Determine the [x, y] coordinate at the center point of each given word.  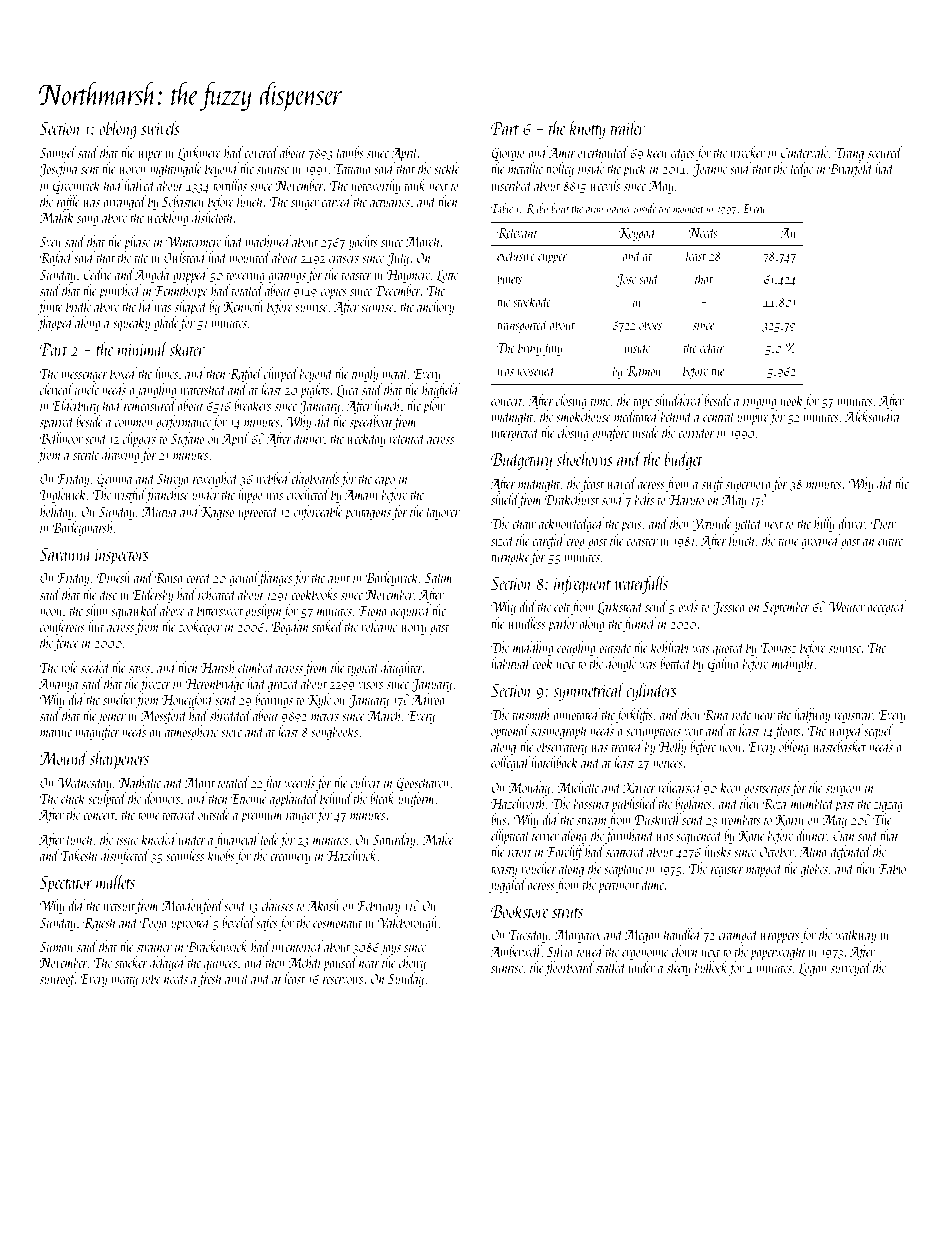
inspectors [122, 557]
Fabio [892, 868]
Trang [849, 154]
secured [885, 152]
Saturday [394, 840]
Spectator [66, 884]
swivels [160, 127]
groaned [820, 541]
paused [340, 963]
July [398, 258]
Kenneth [243, 306]
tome [149, 816]
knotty [588, 129]
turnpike [510, 557]
